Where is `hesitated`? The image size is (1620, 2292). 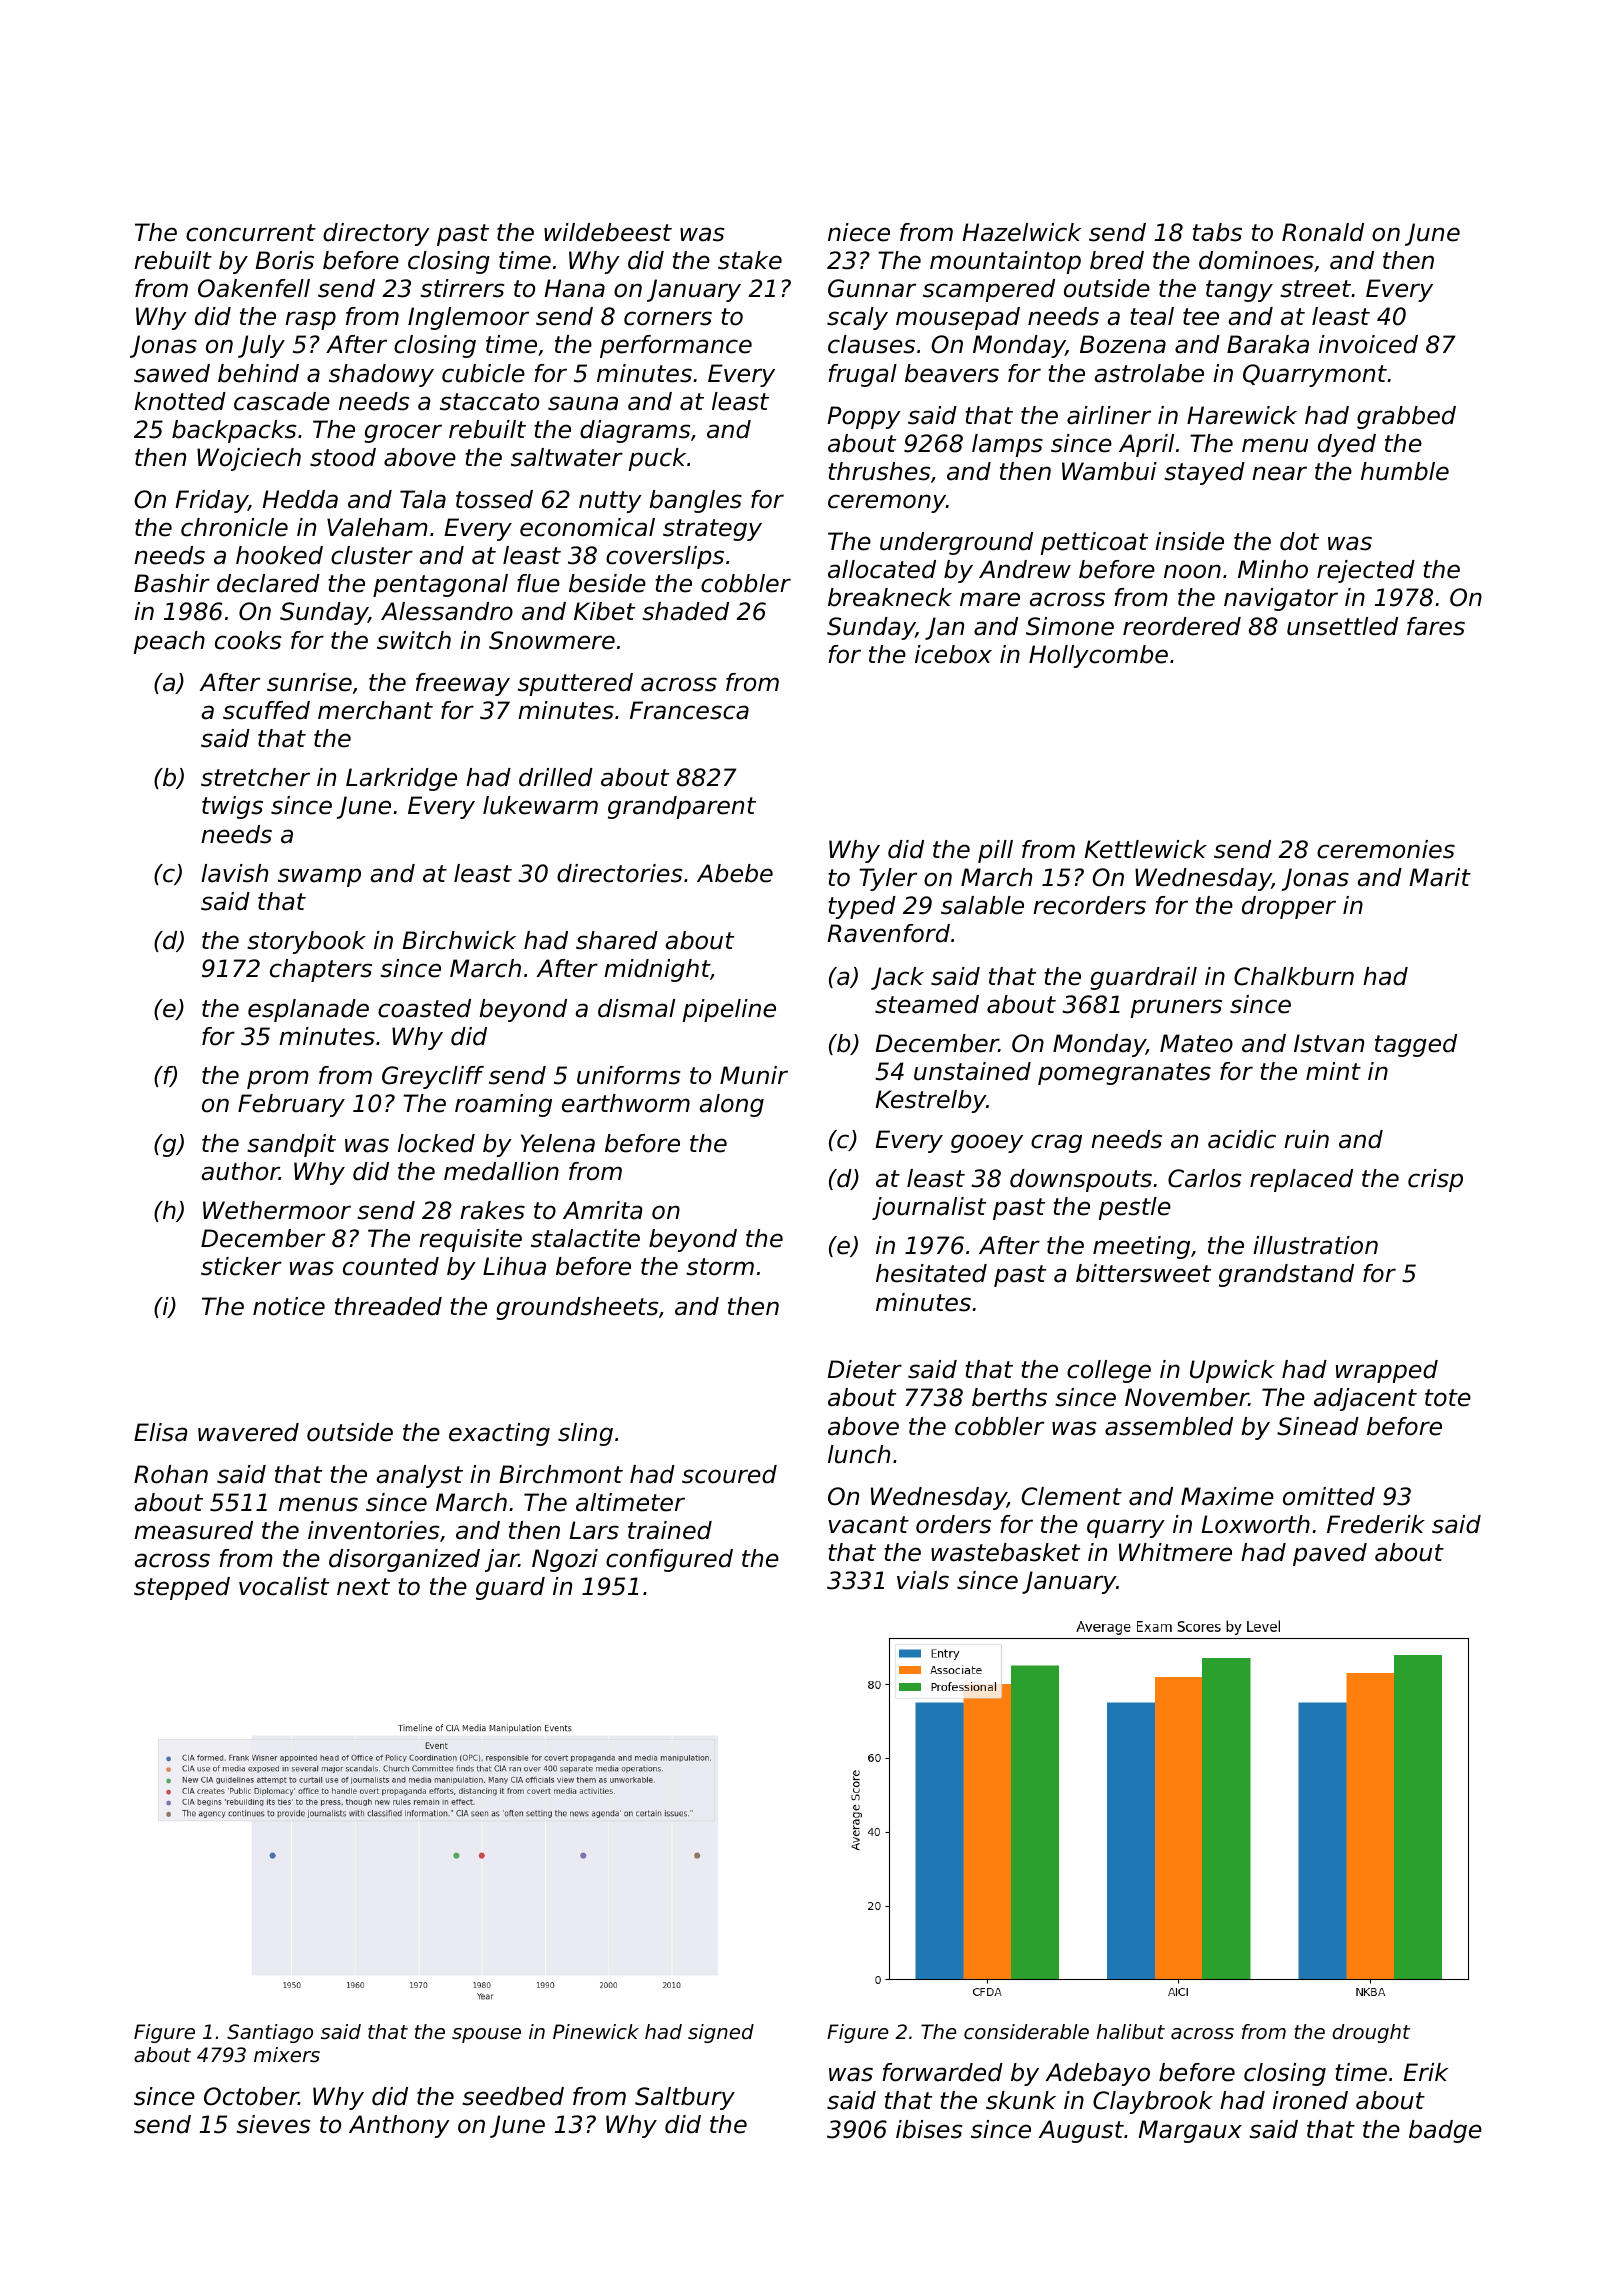
hesitated is located at coordinates (931, 1273).
